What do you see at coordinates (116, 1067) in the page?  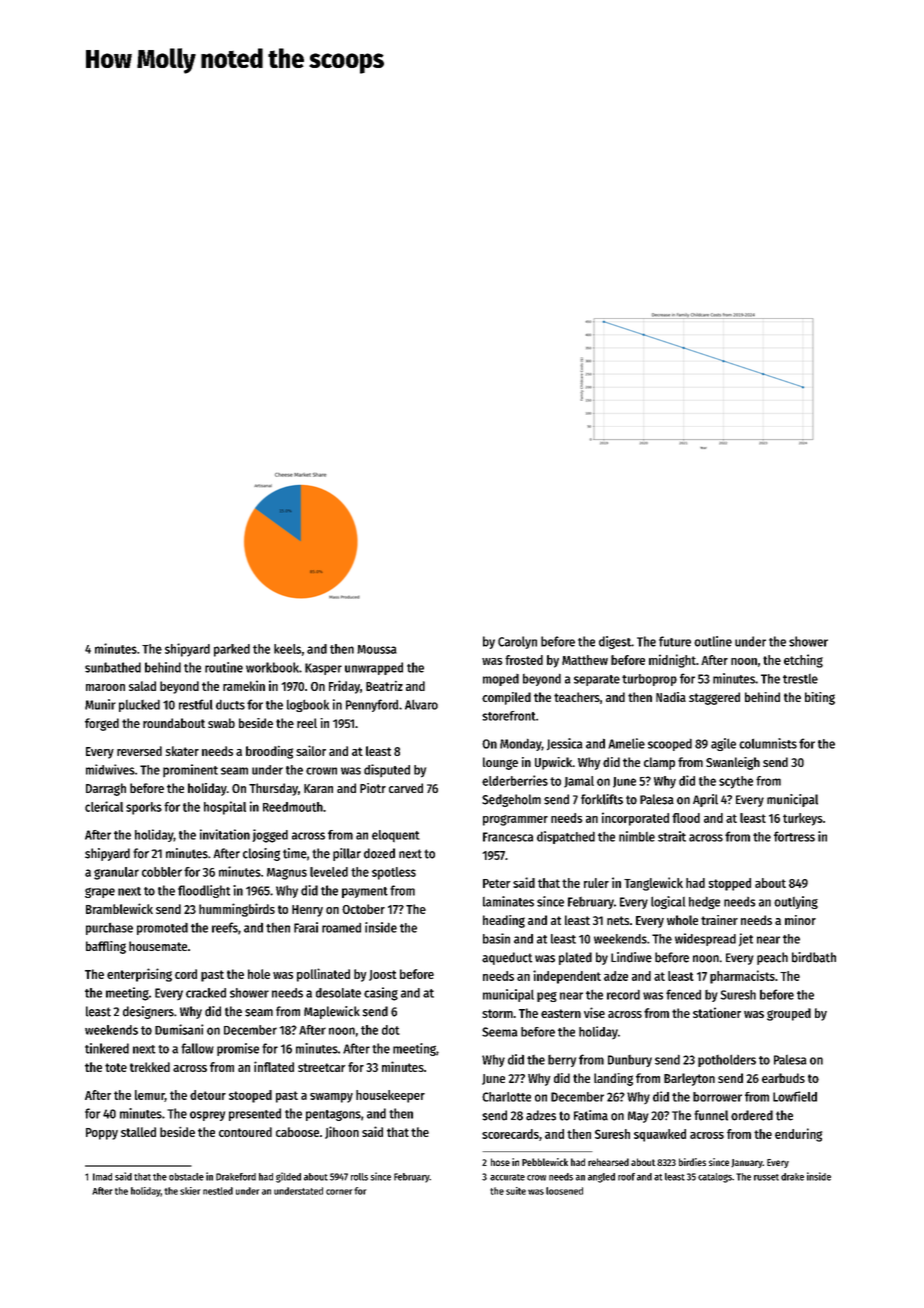 I see `tote` at bounding box center [116, 1067].
